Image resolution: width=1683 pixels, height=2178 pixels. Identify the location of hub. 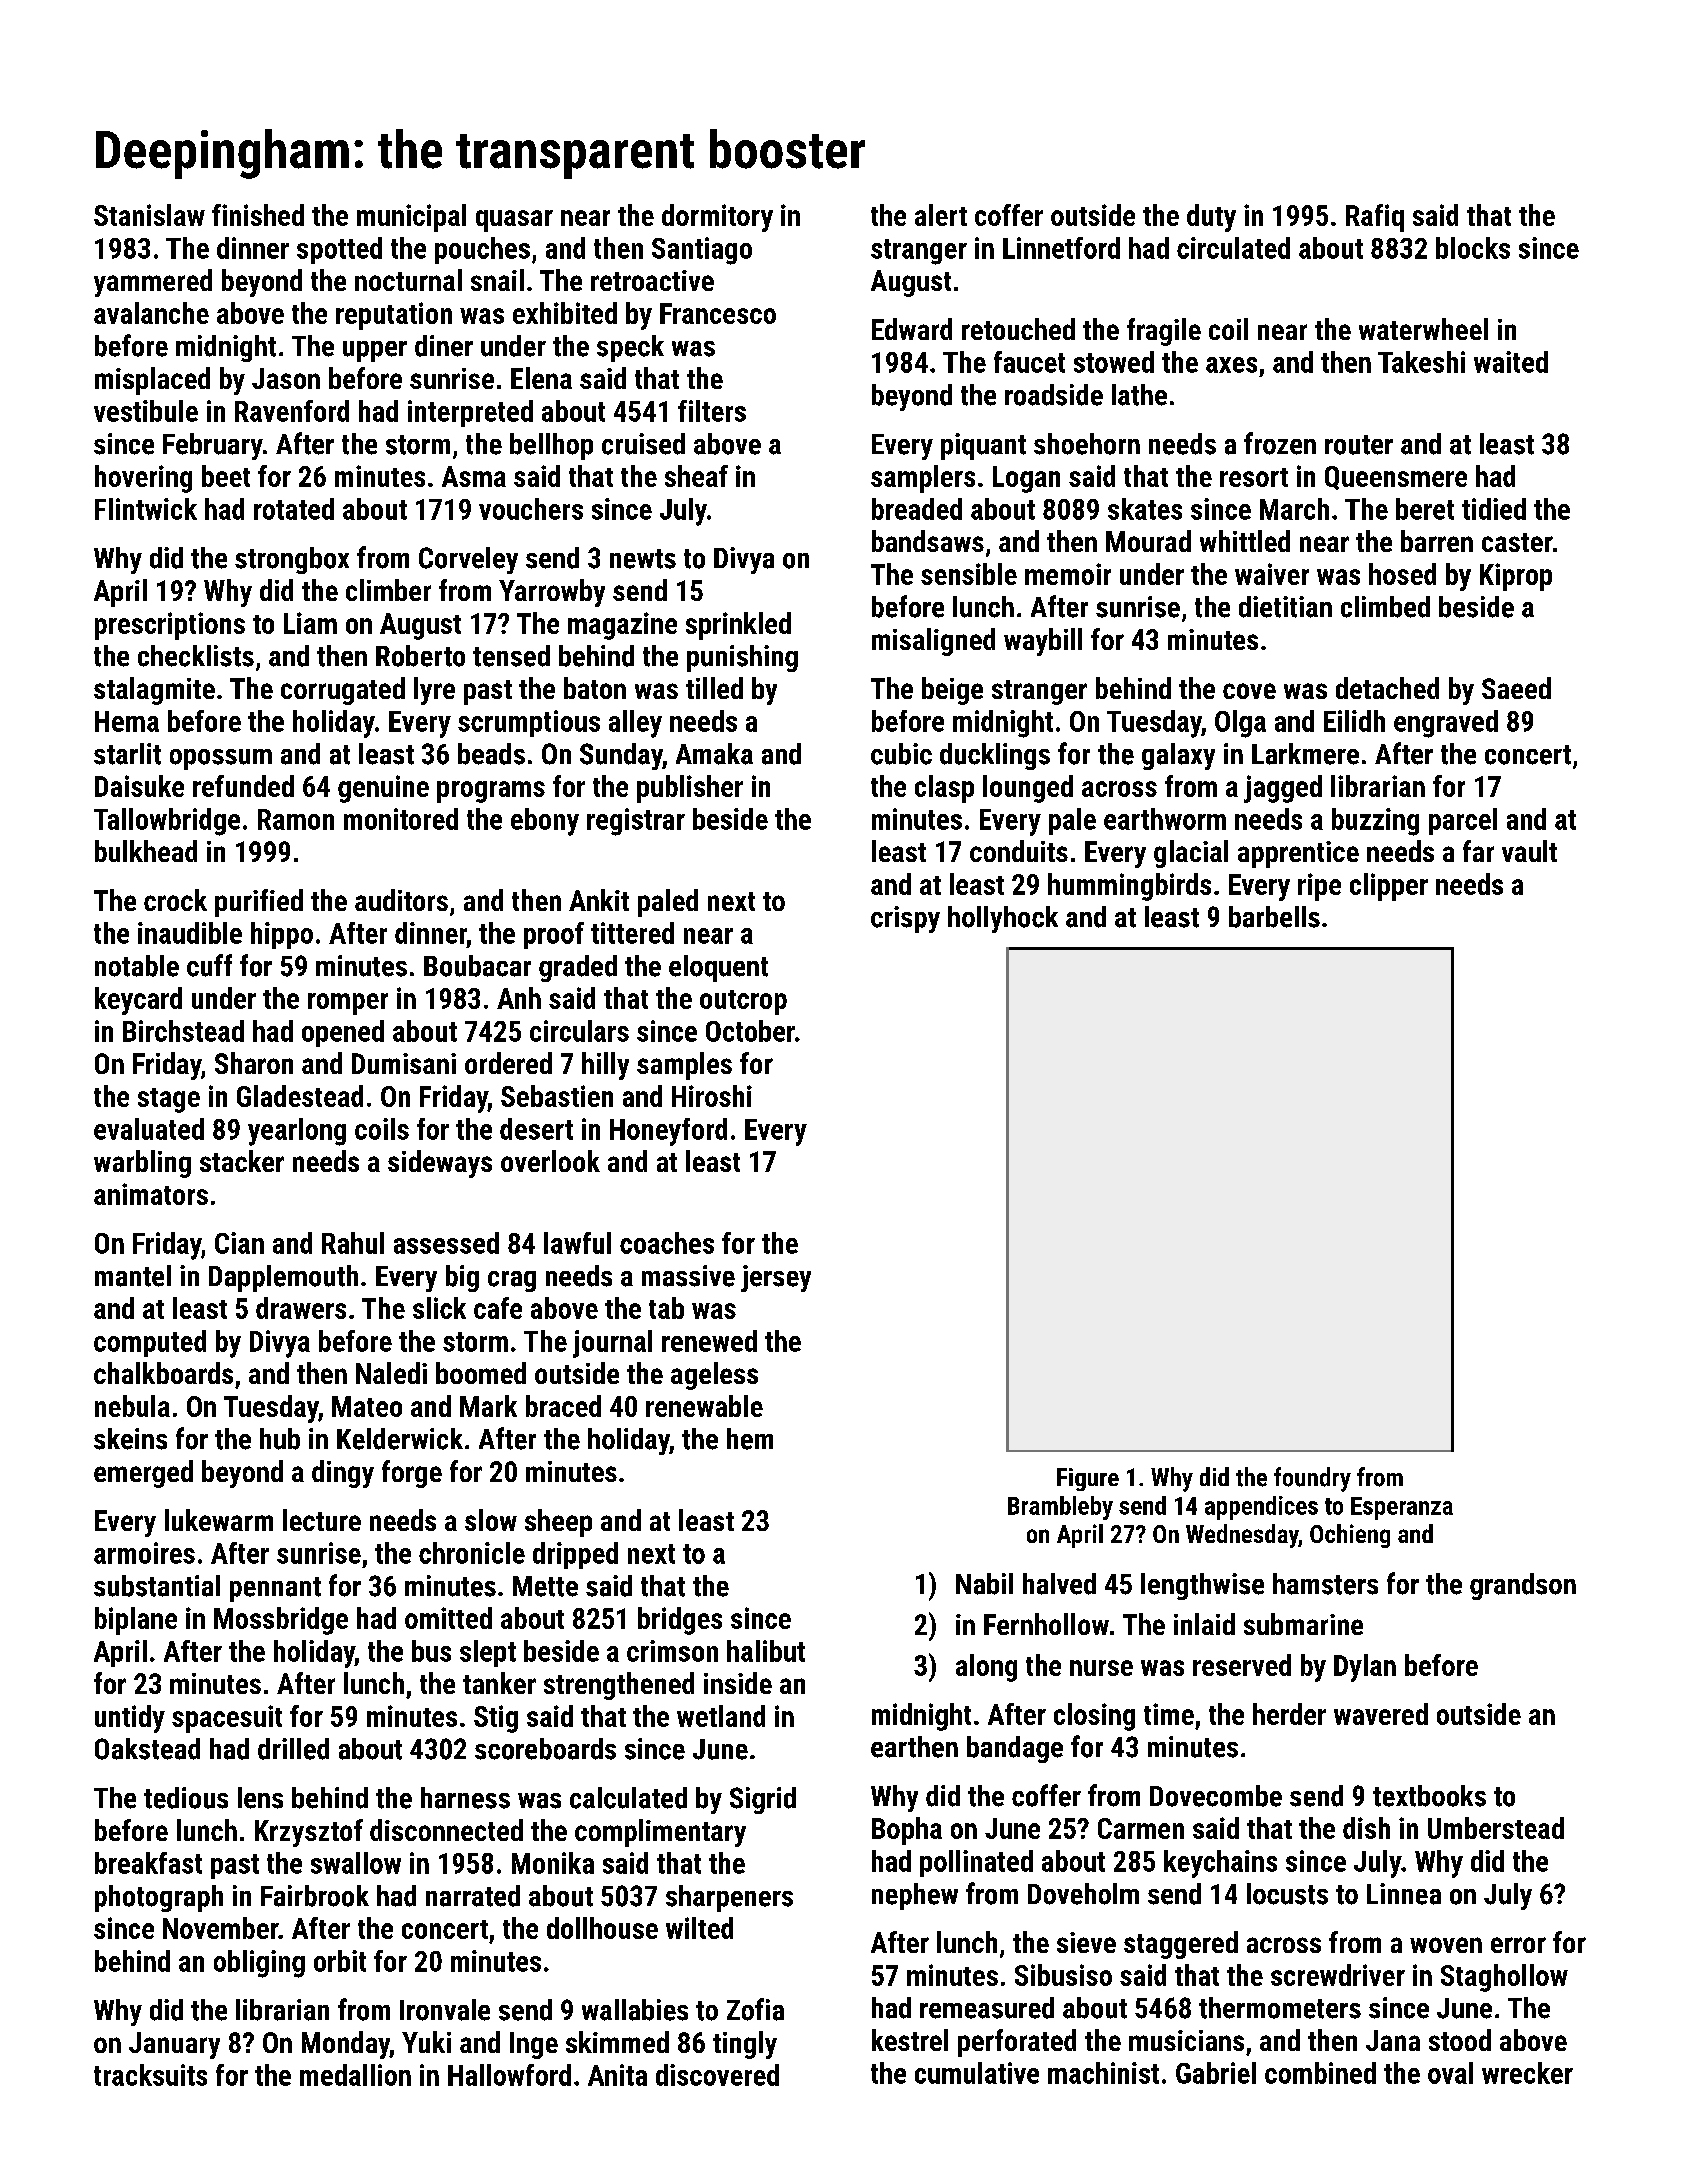
(280, 1439).
